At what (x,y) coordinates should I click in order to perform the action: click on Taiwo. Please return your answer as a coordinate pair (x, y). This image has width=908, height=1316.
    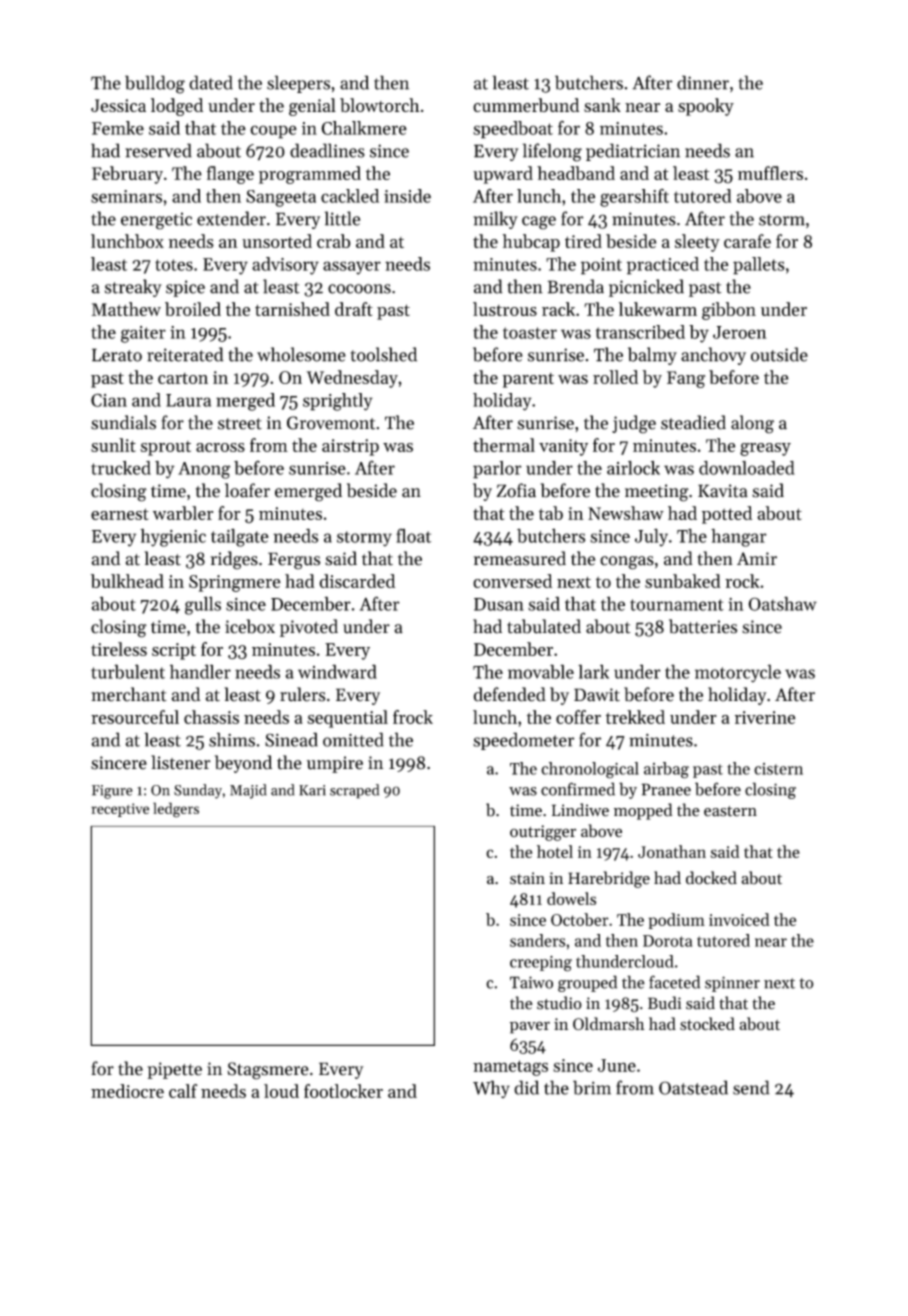
    Looking at the image, I should click on (531, 982).
